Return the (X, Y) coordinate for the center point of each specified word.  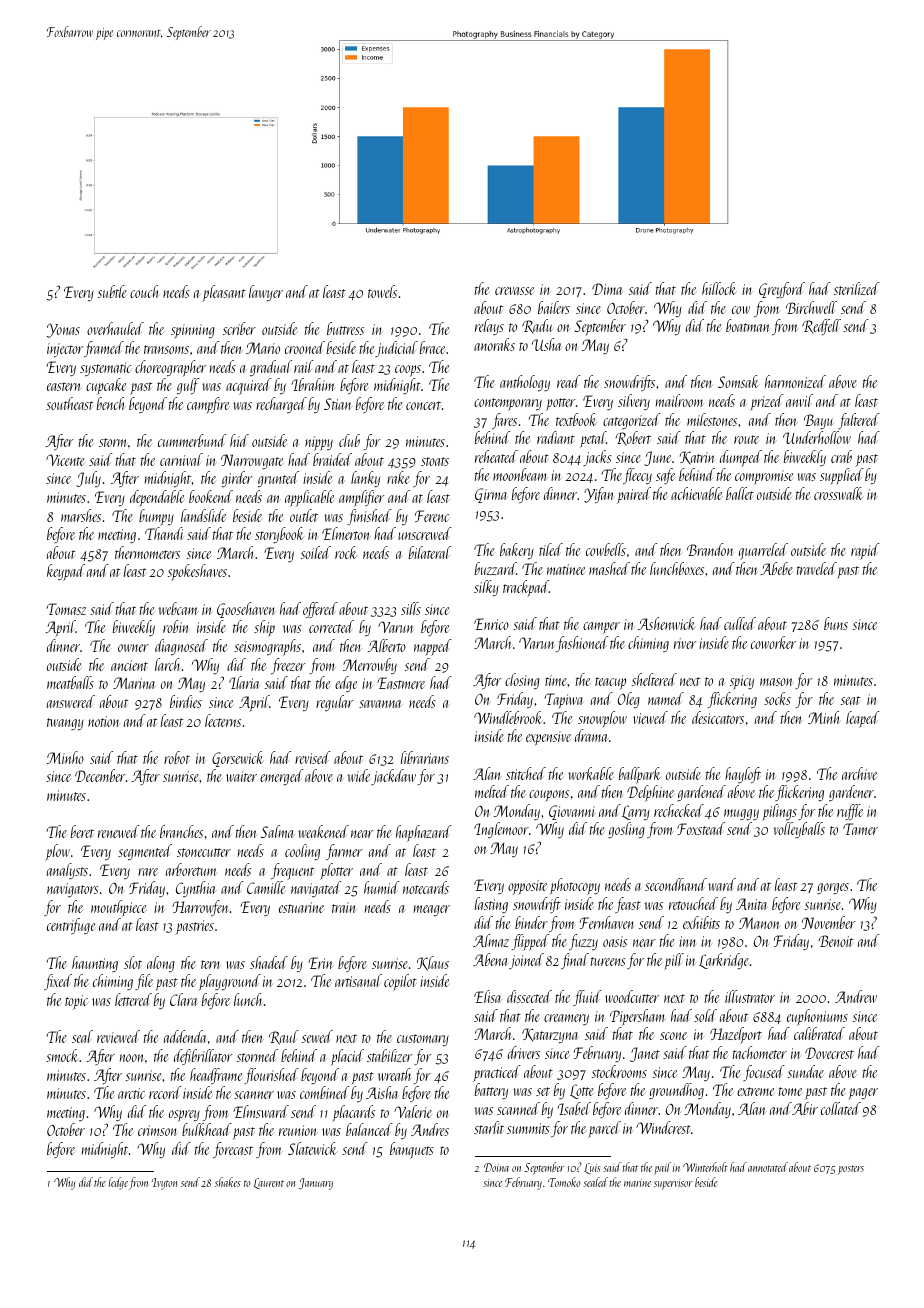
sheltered (654, 679)
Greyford (782, 290)
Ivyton (164, 1184)
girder (237, 479)
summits (528, 1128)
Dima (607, 289)
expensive (548, 738)
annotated (768, 1167)
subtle (112, 291)
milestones (712, 419)
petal (593, 439)
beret (82, 831)
